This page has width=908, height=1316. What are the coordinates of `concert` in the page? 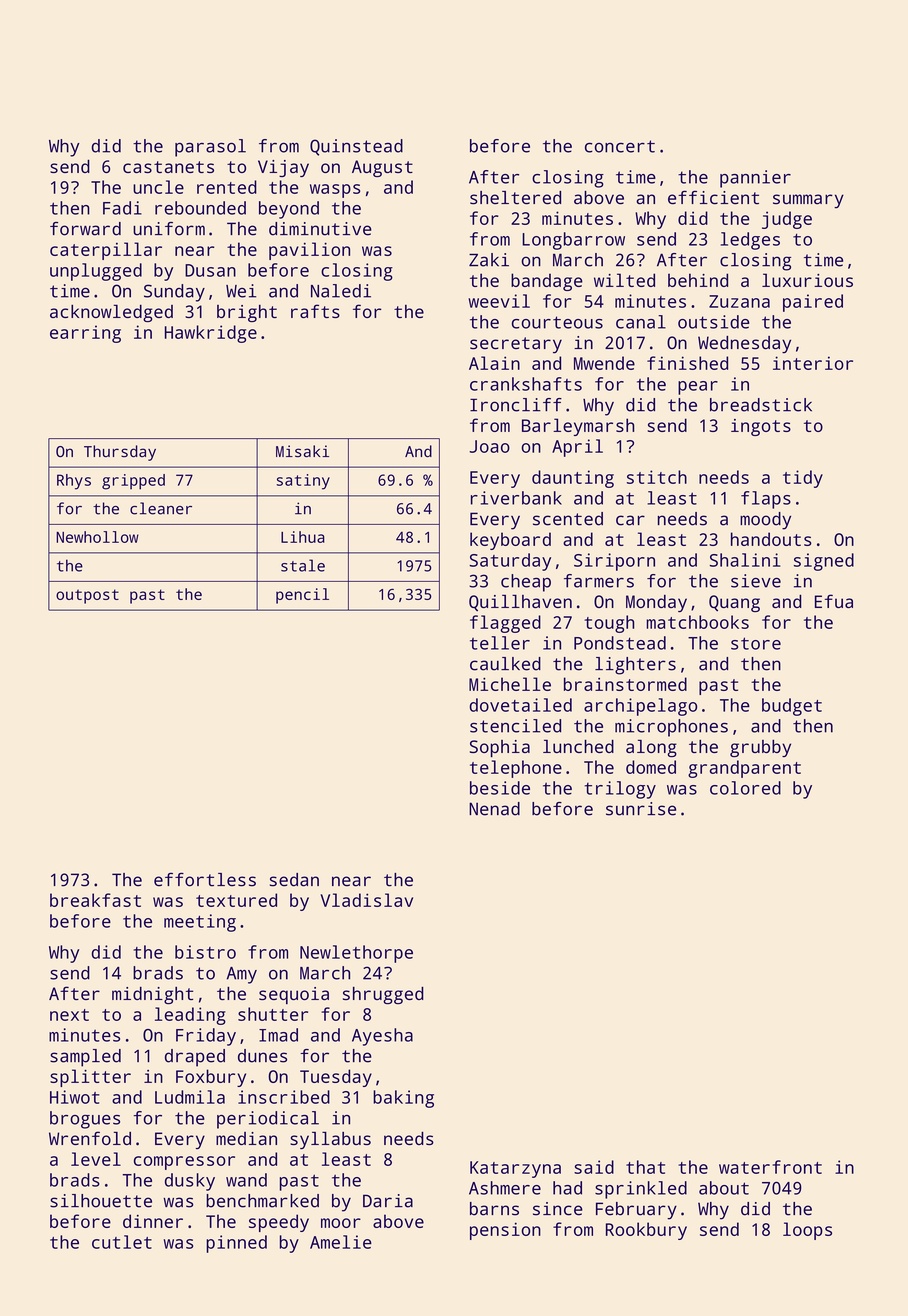 It's located at (620, 146).
